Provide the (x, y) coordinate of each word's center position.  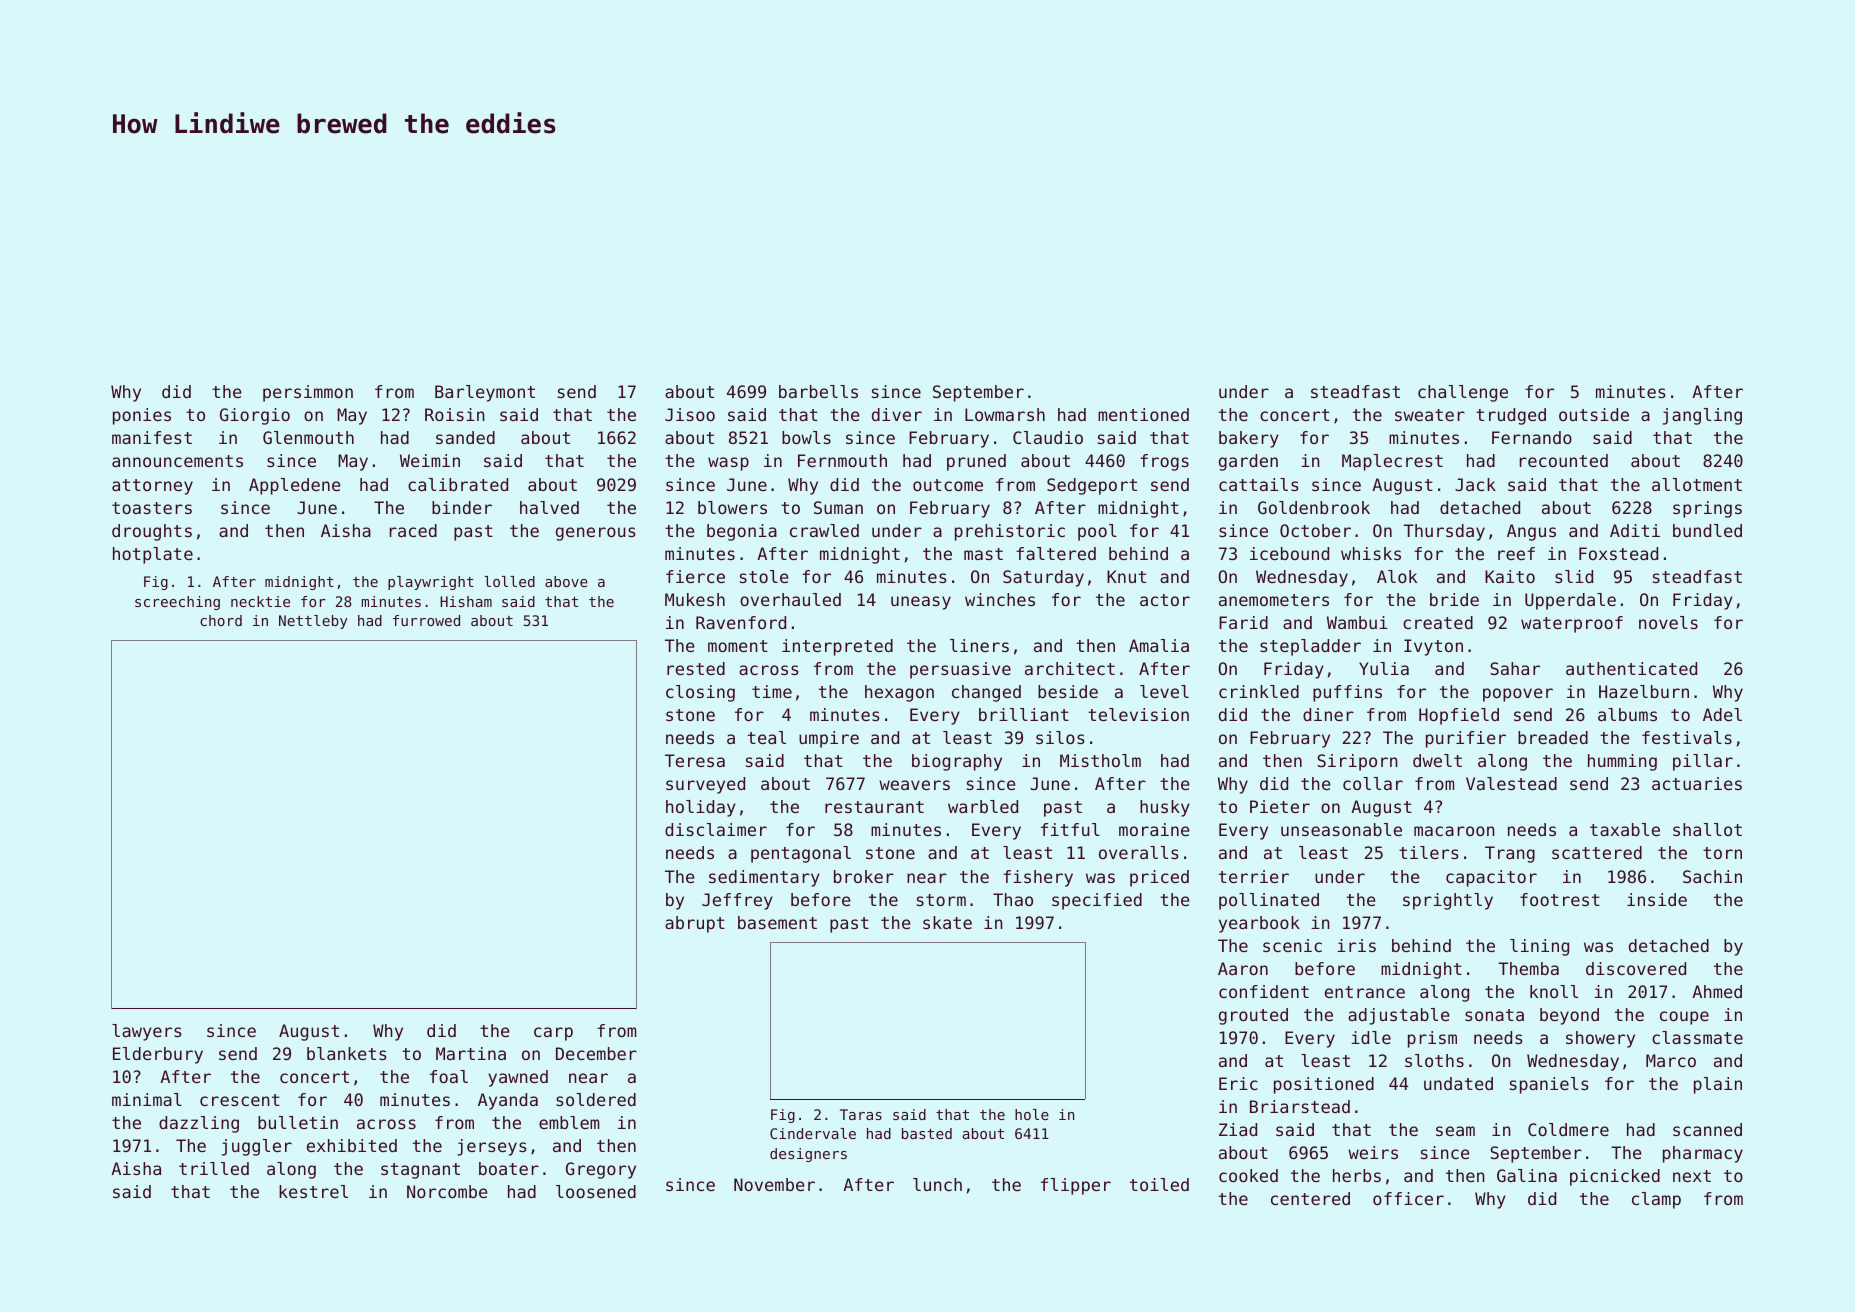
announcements (177, 461)
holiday (701, 808)
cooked (1248, 1175)
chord (221, 620)
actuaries (1697, 783)
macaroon (1454, 831)
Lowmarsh (1005, 414)
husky (1165, 808)
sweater (1430, 415)
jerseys (492, 1147)
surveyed (705, 785)
